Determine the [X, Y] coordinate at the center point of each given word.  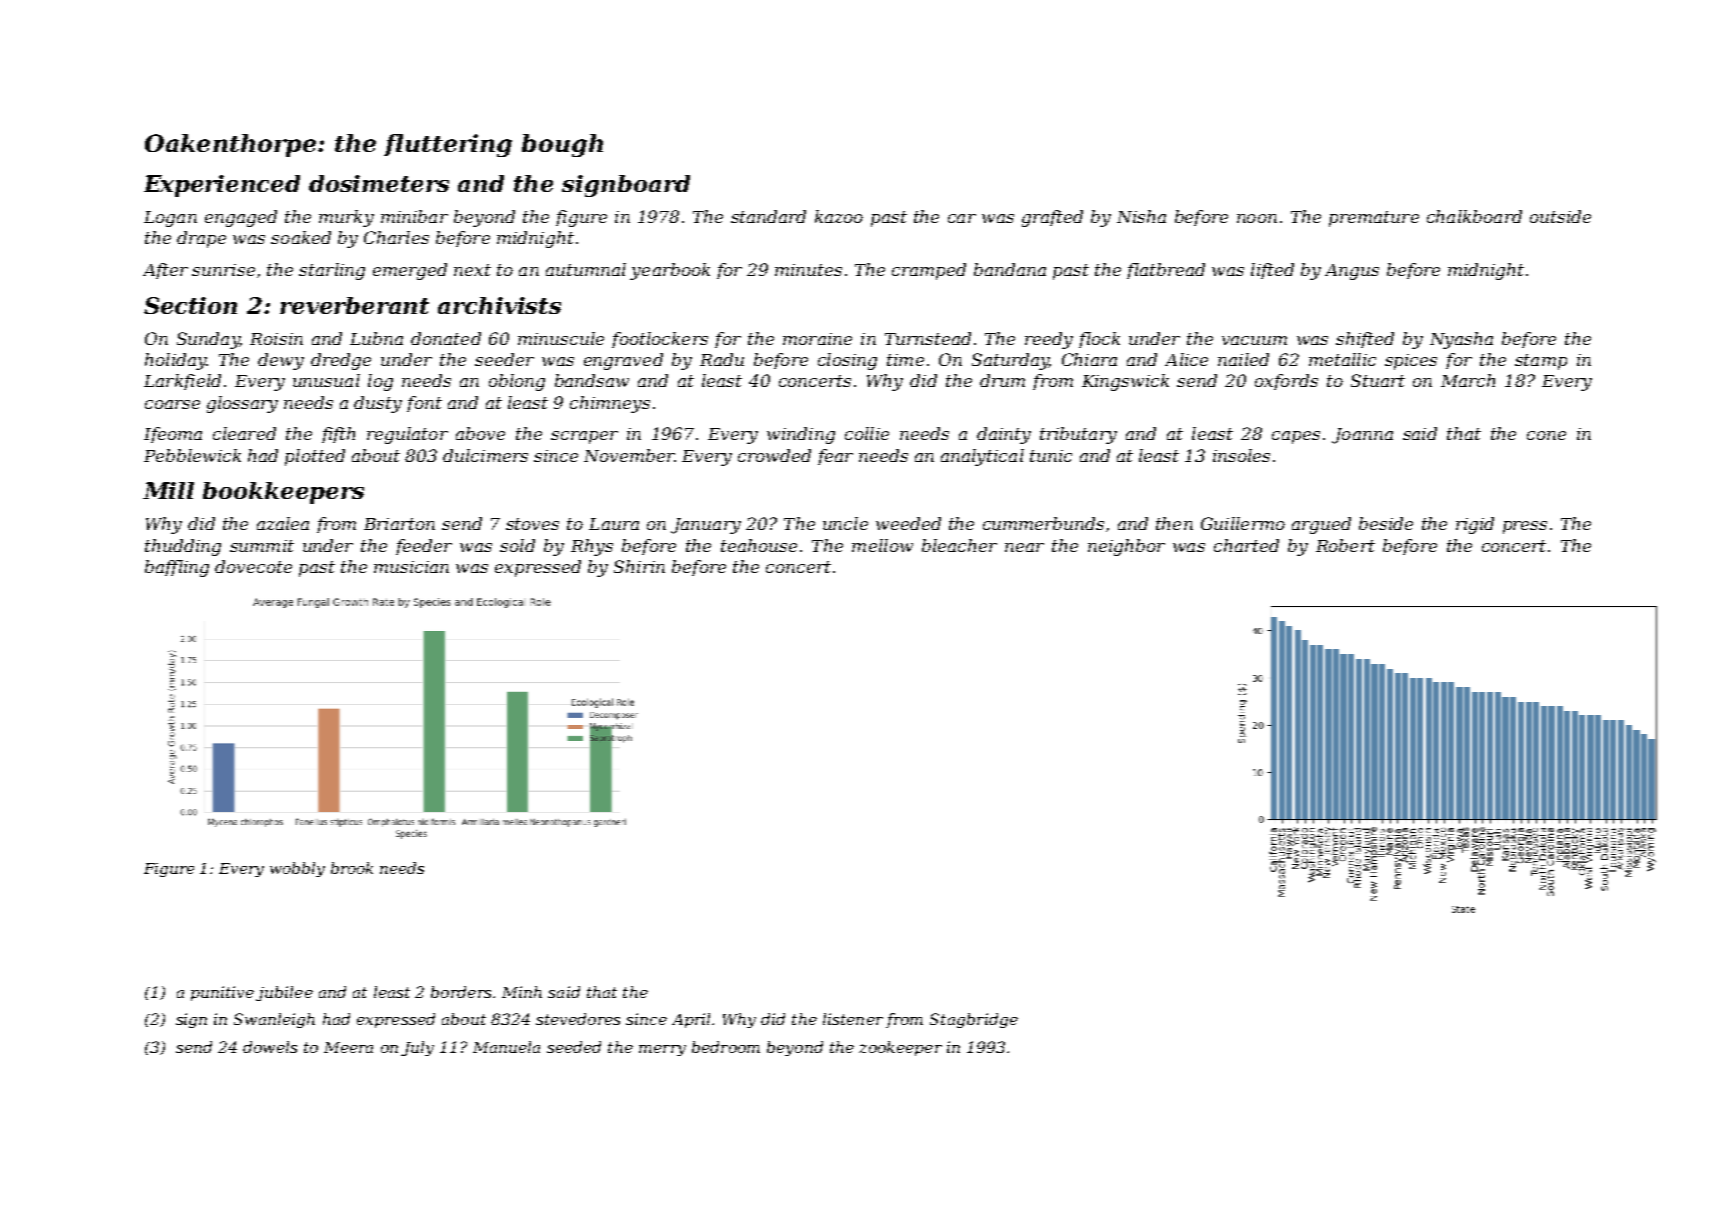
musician [411, 567]
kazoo [839, 216]
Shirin [639, 566]
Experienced [222, 186]
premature [1374, 219]
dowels [270, 1047]
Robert [1345, 545]
